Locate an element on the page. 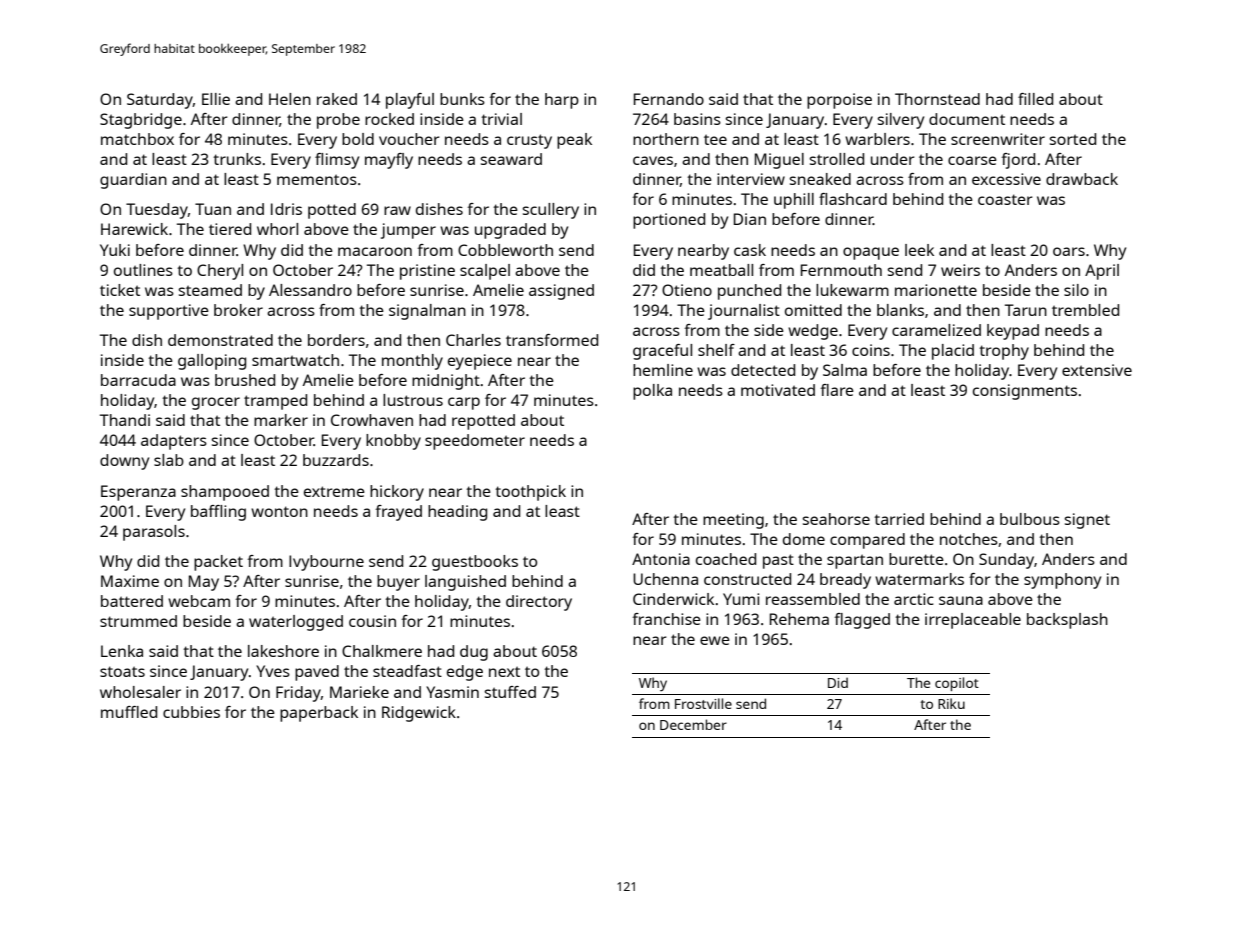 The width and height of the image is (1233, 952). muffled is located at coordinates (129, 712).
